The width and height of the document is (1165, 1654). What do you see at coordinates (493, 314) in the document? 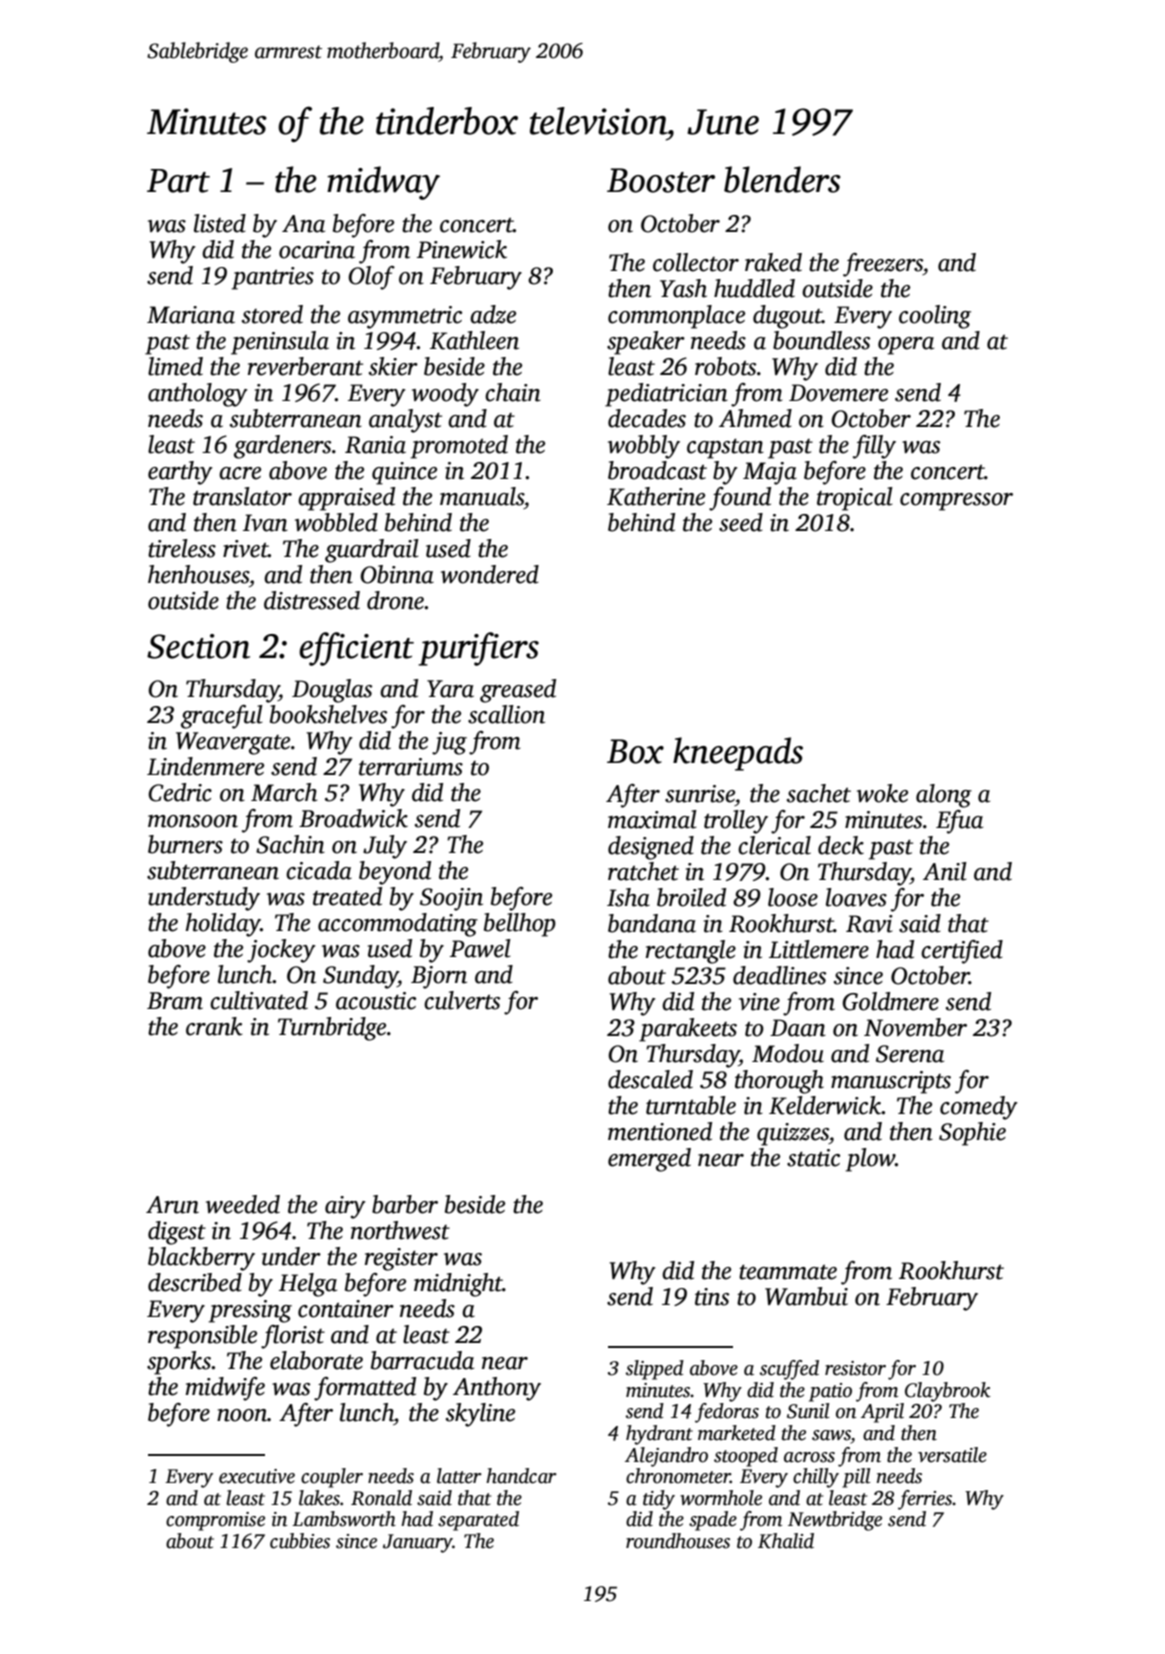
I see `adze` at bounding box center [493, 314].
